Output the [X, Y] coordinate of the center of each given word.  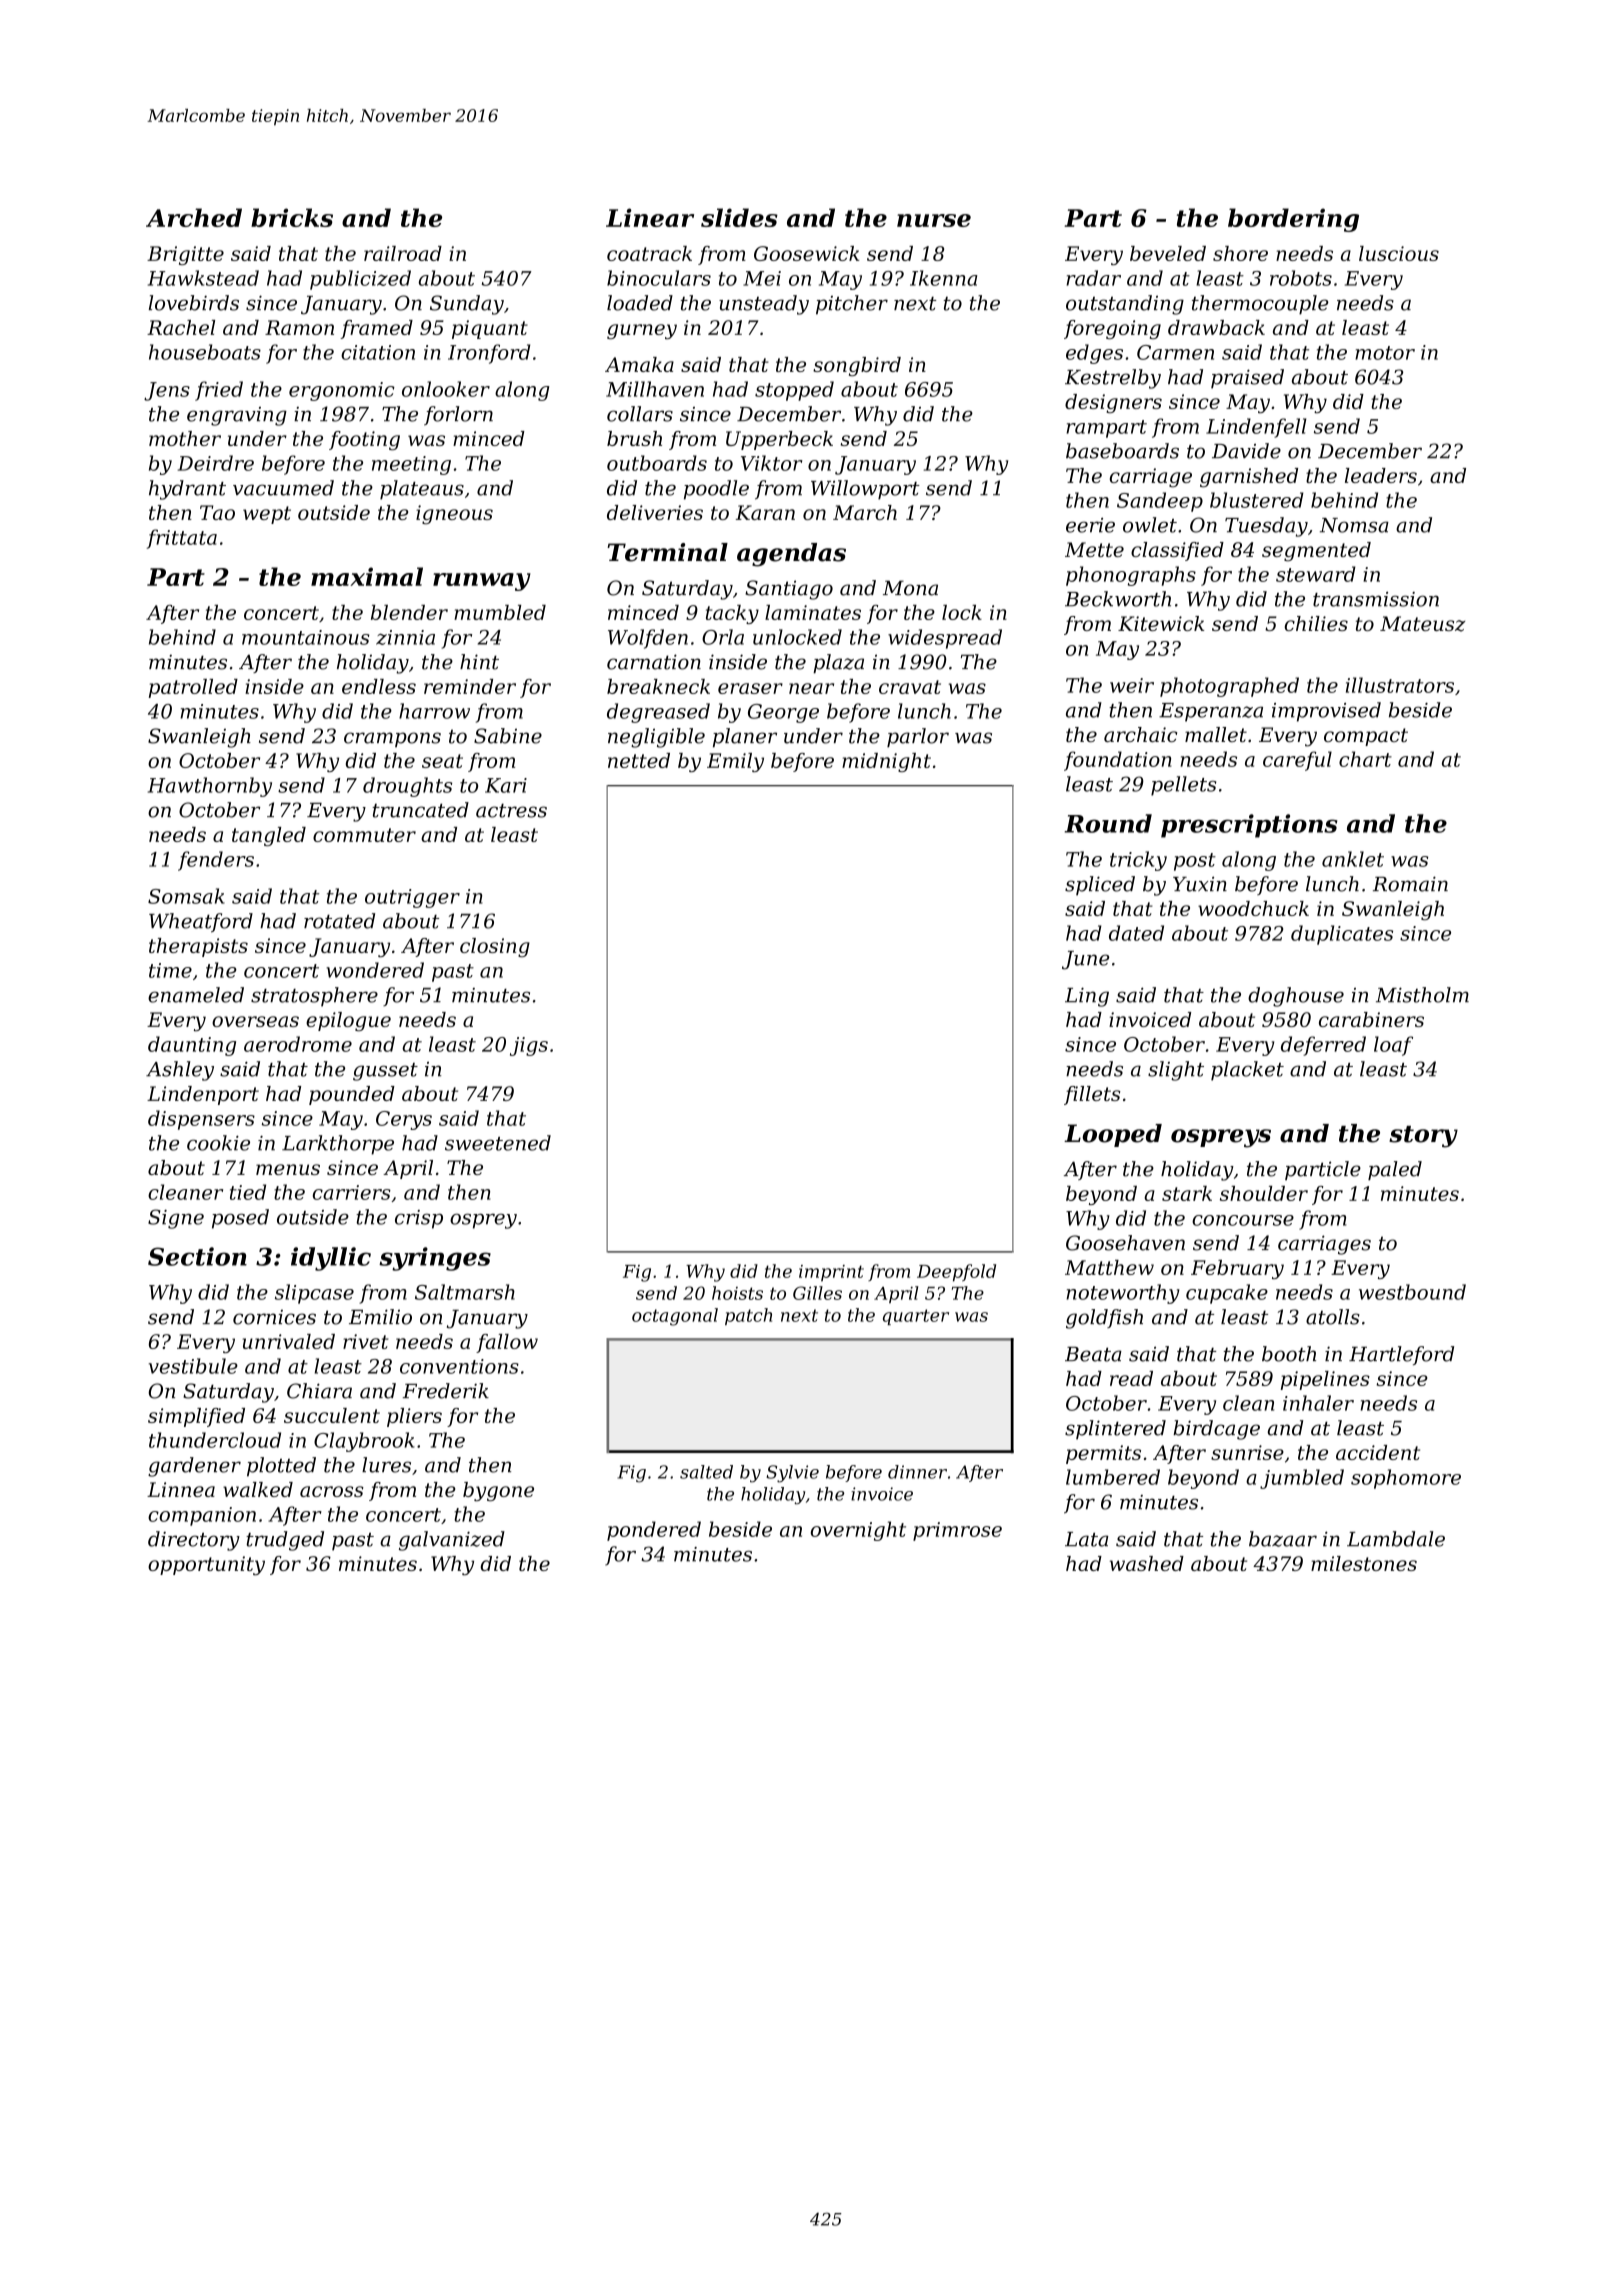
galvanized [452, 1541]
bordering [1293, 220]
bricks [292, 217]
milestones [1364, 1563]
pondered [654, 1531]
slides [739, 217]
